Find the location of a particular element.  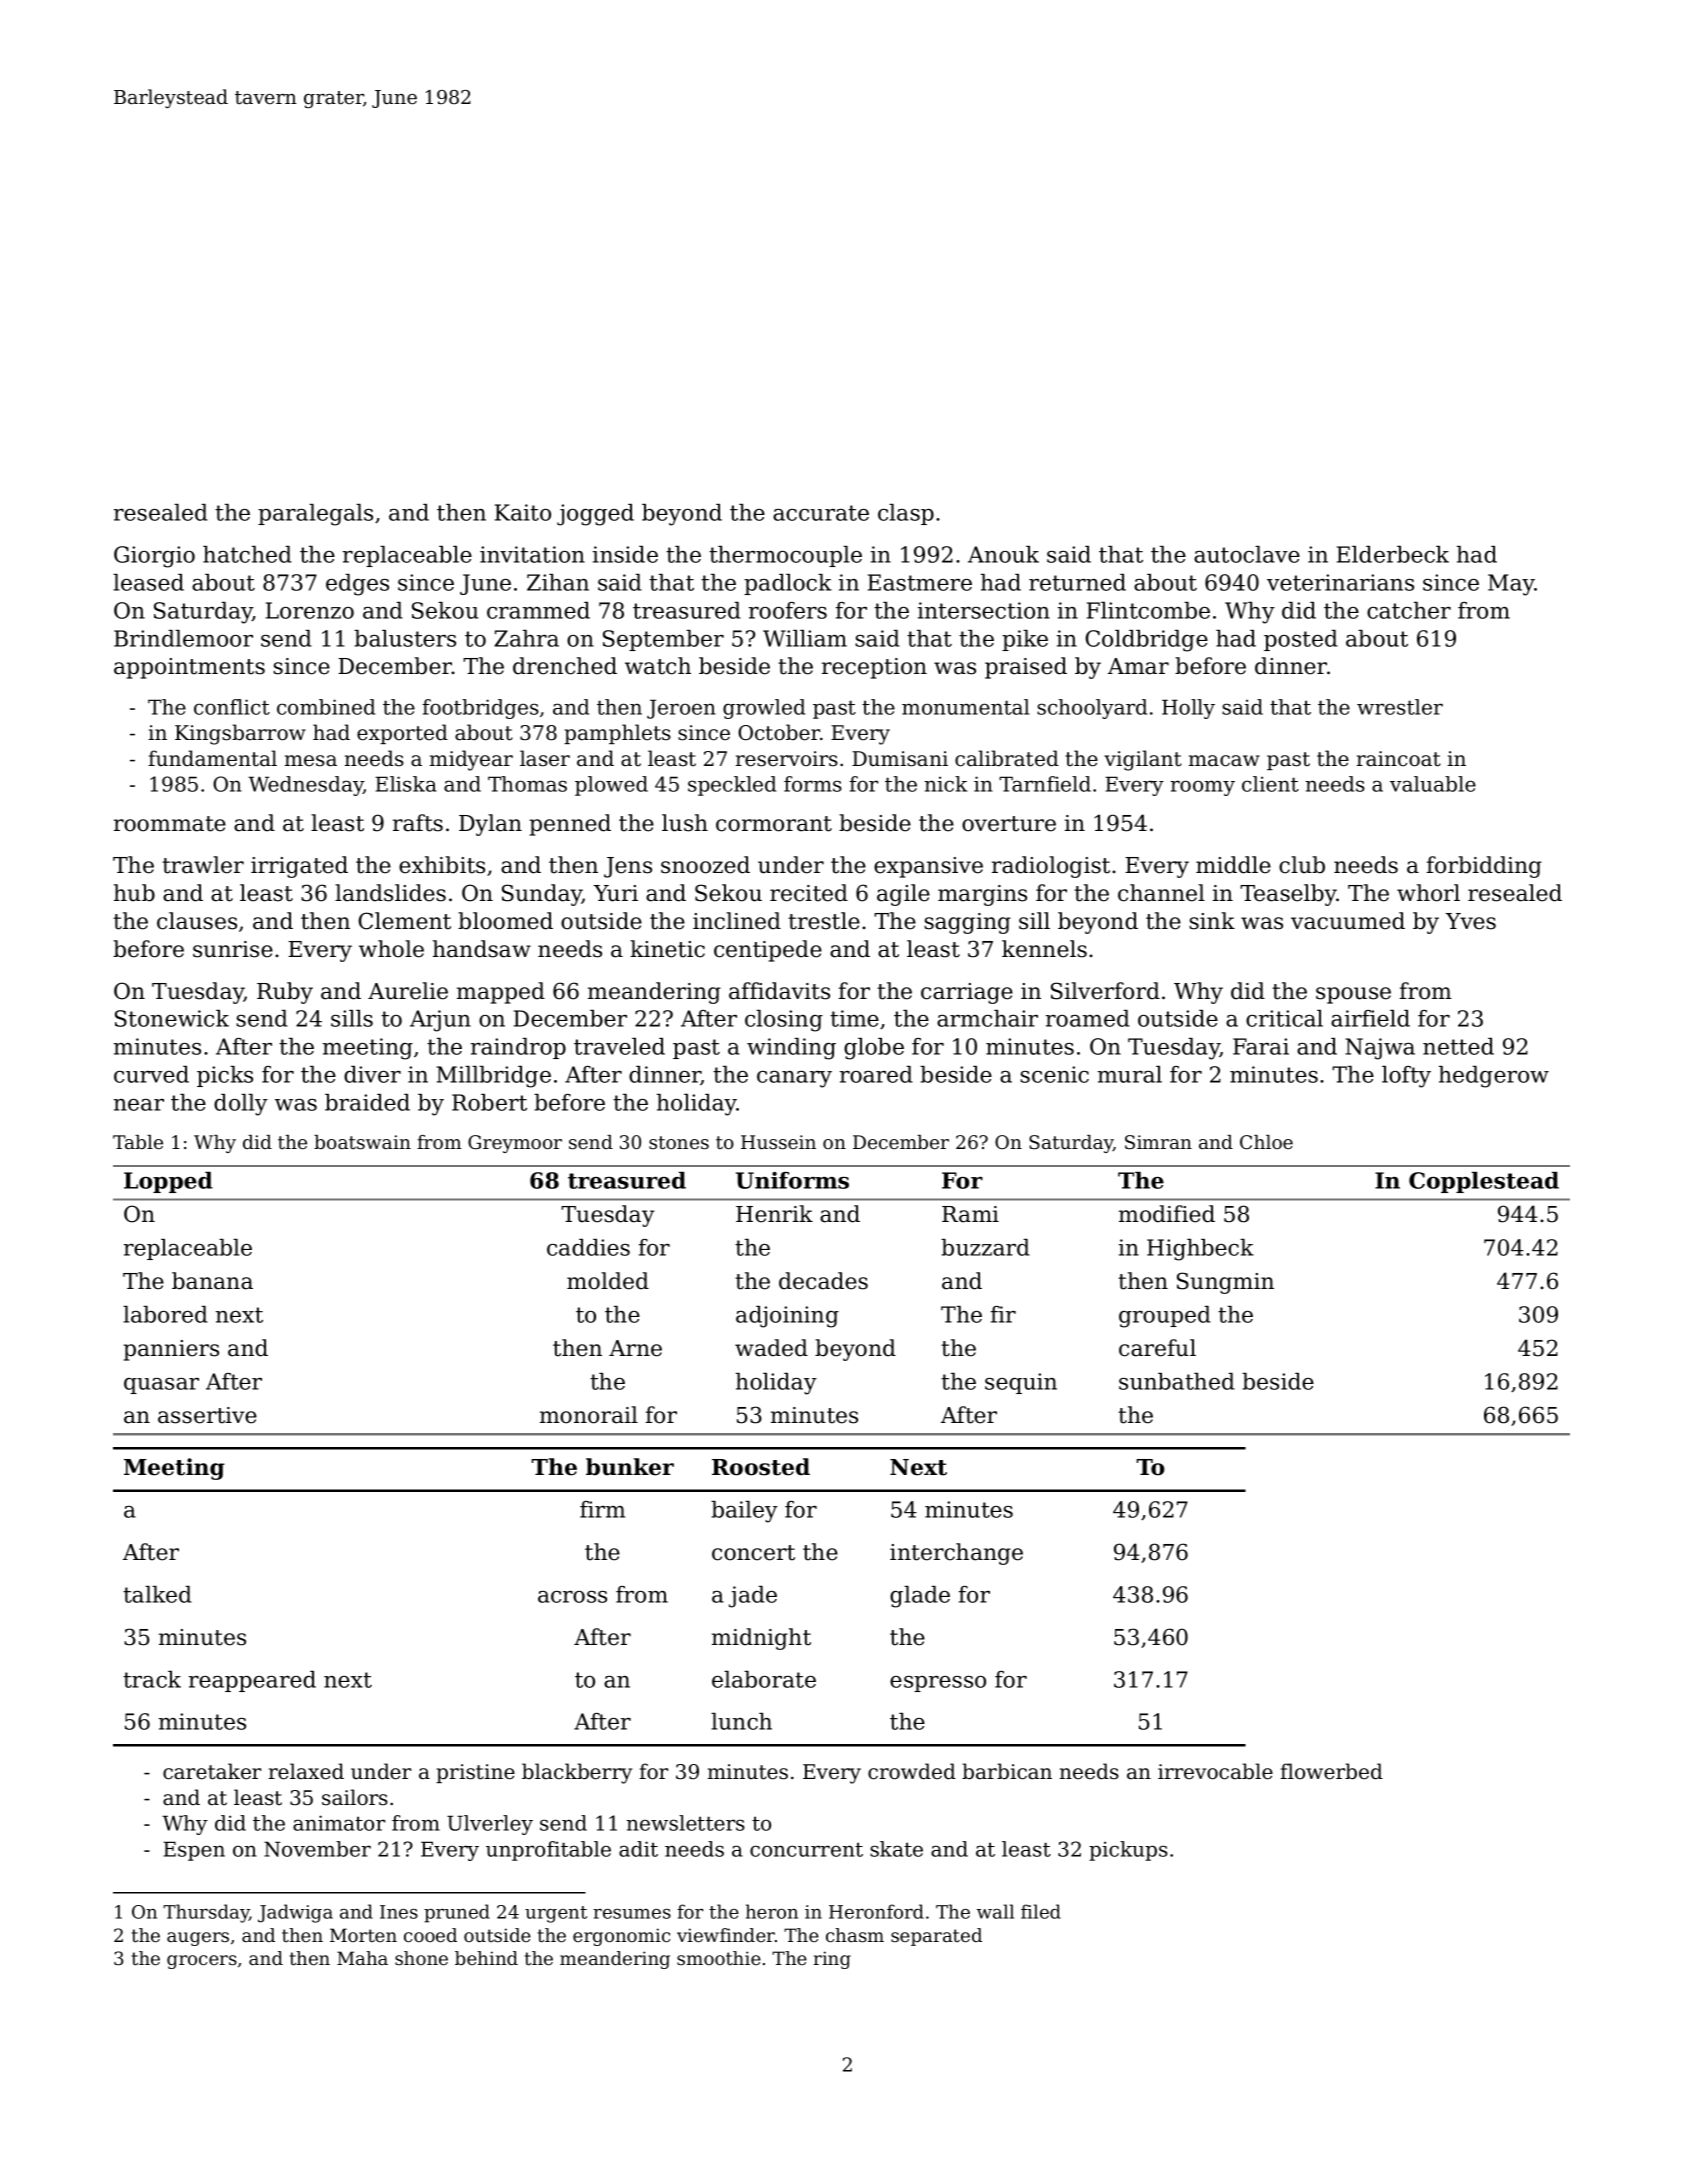

trestle is located at coordinates (824, 921).
